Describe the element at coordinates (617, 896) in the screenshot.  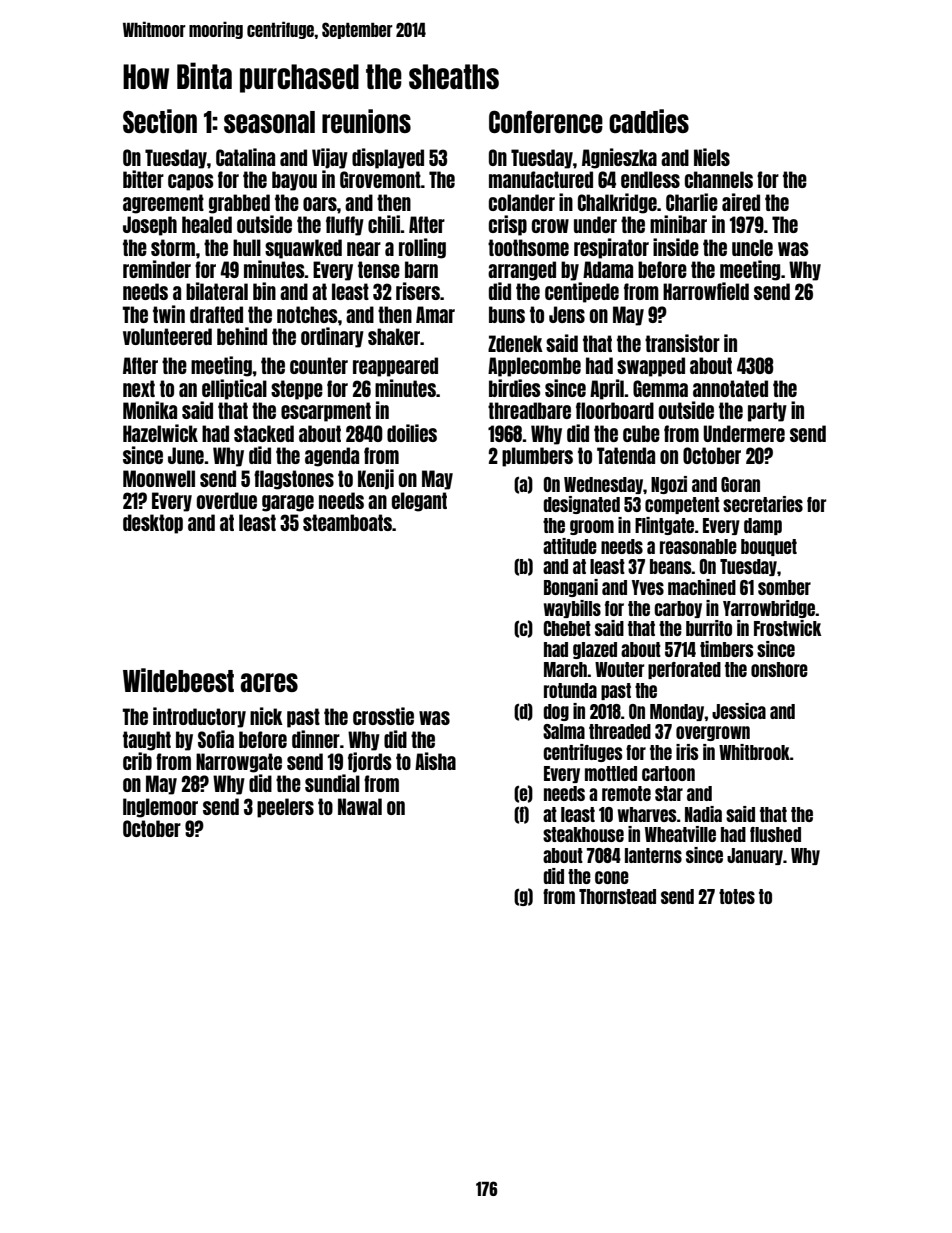
I see `Thornstead` at that location.
